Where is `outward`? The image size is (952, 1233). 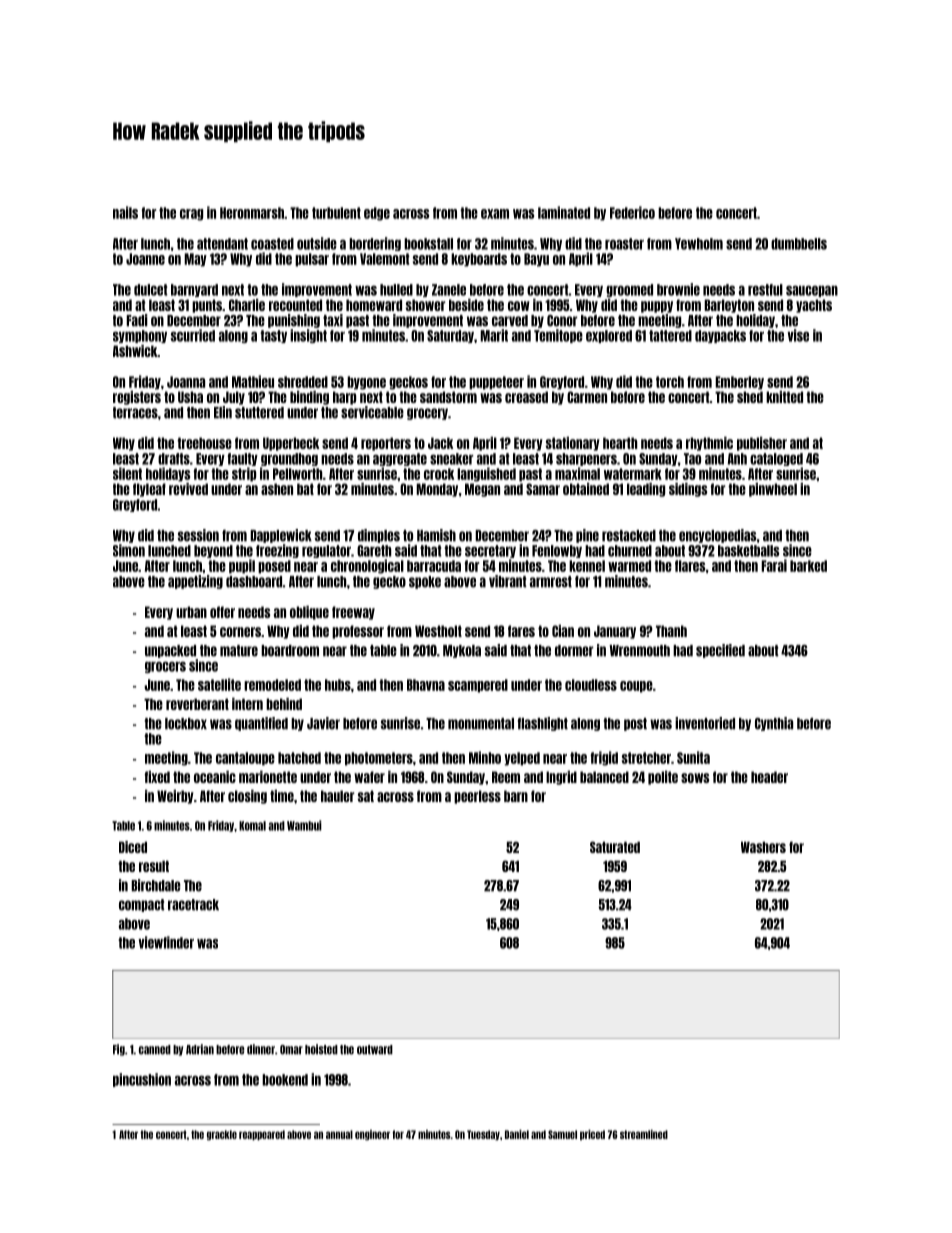 outward is located at coordinates (375, 1050).
